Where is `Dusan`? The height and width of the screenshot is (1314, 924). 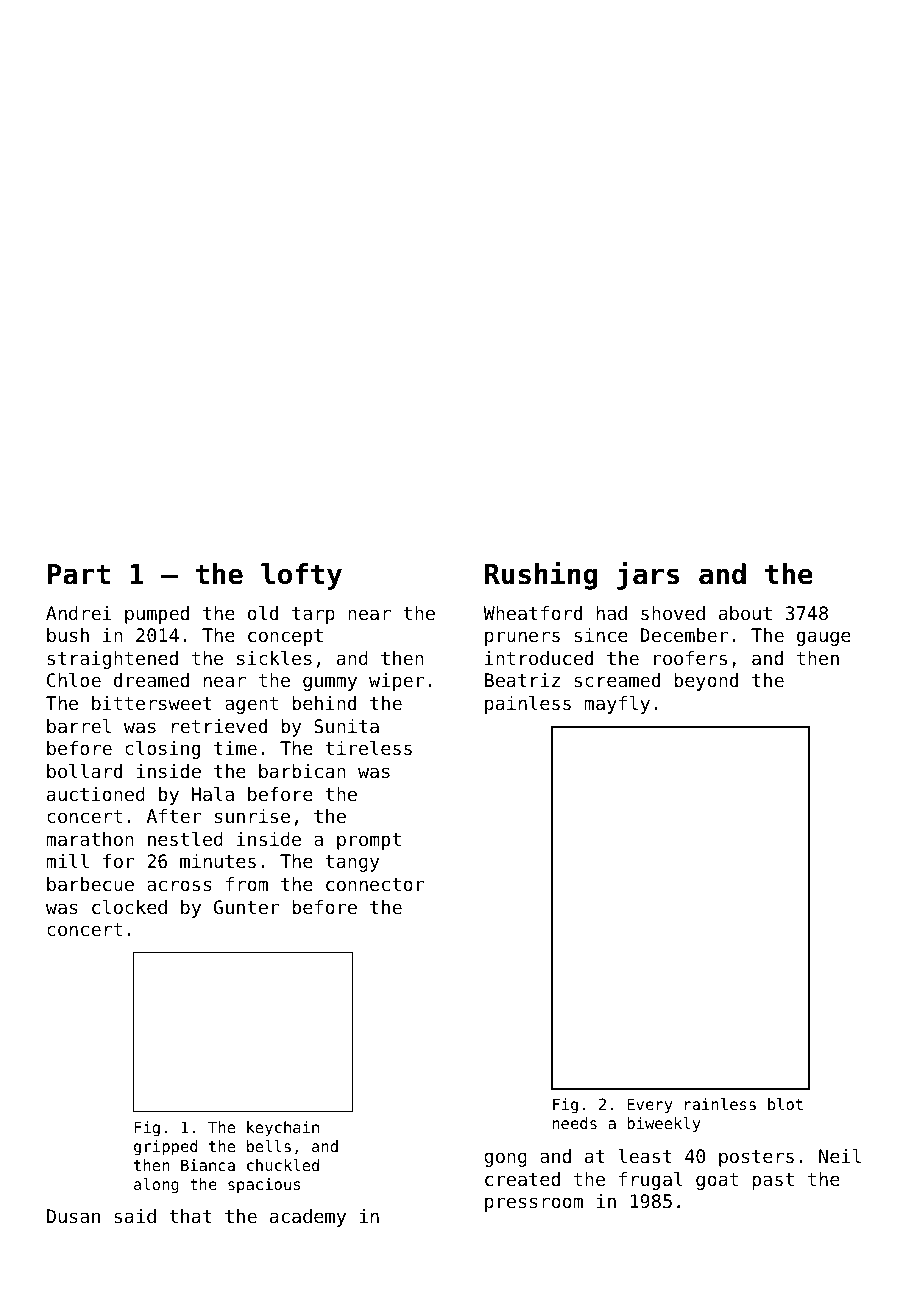
Dusan is located at coordinates (73, 1216).
